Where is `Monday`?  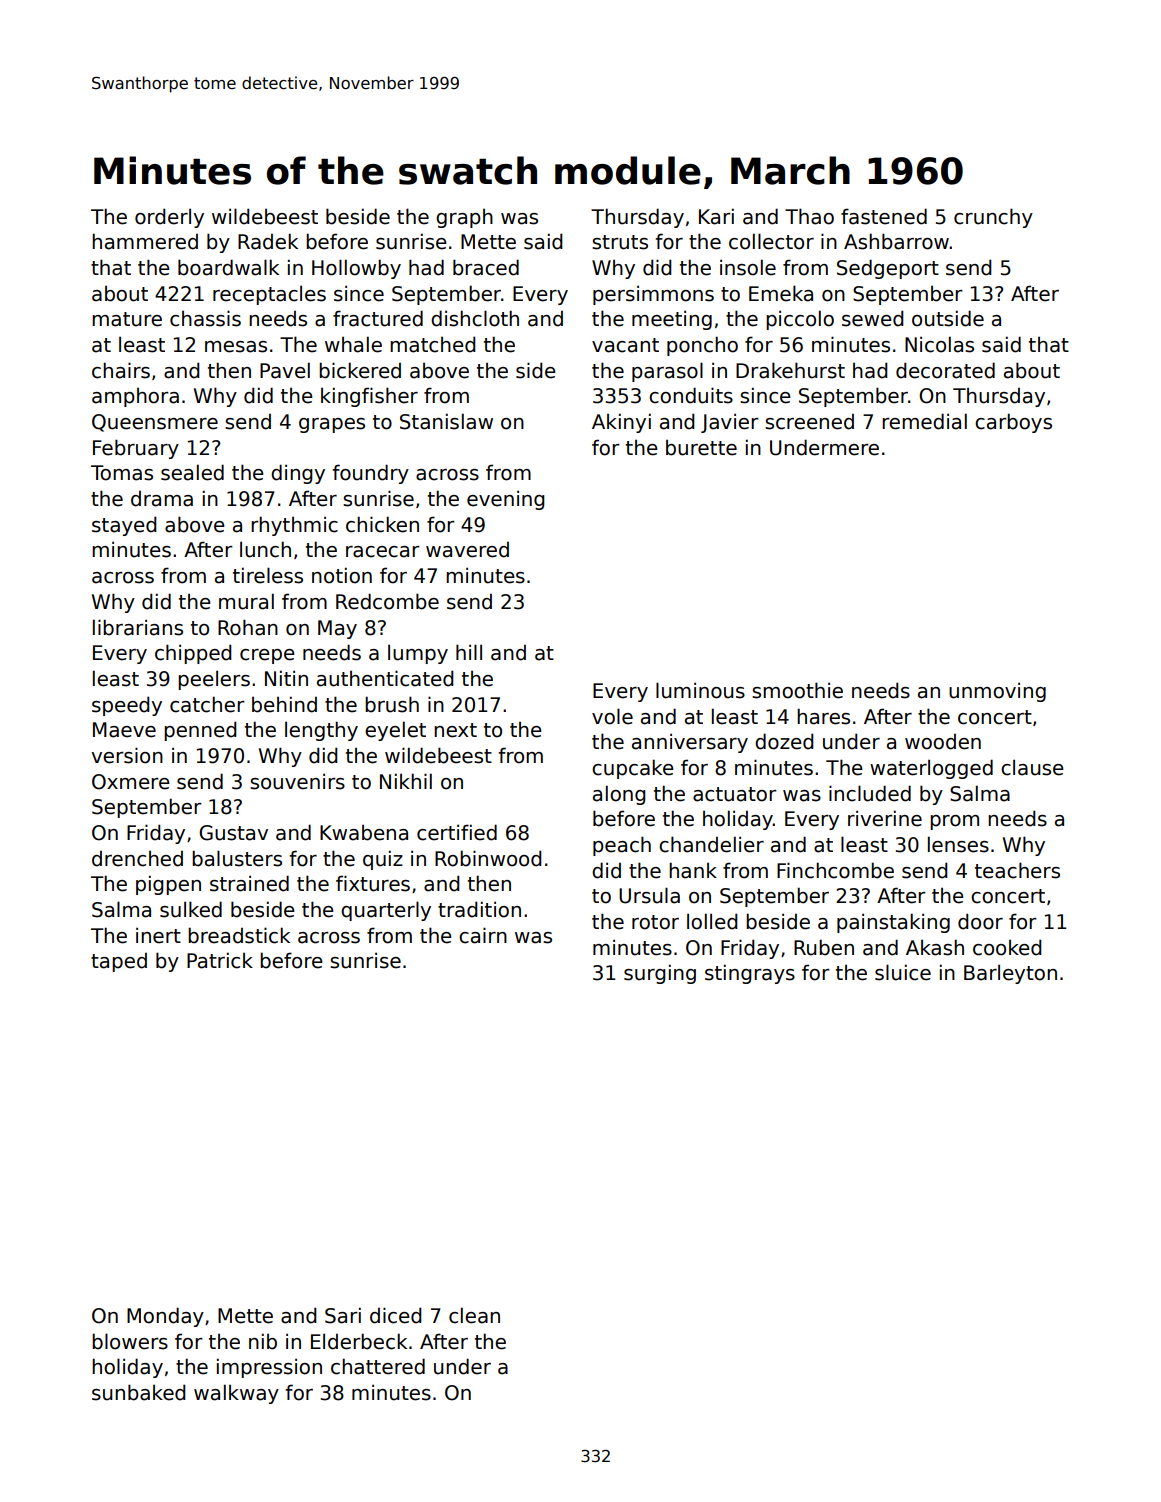
Monday is located at coordinates (165, 1317).
